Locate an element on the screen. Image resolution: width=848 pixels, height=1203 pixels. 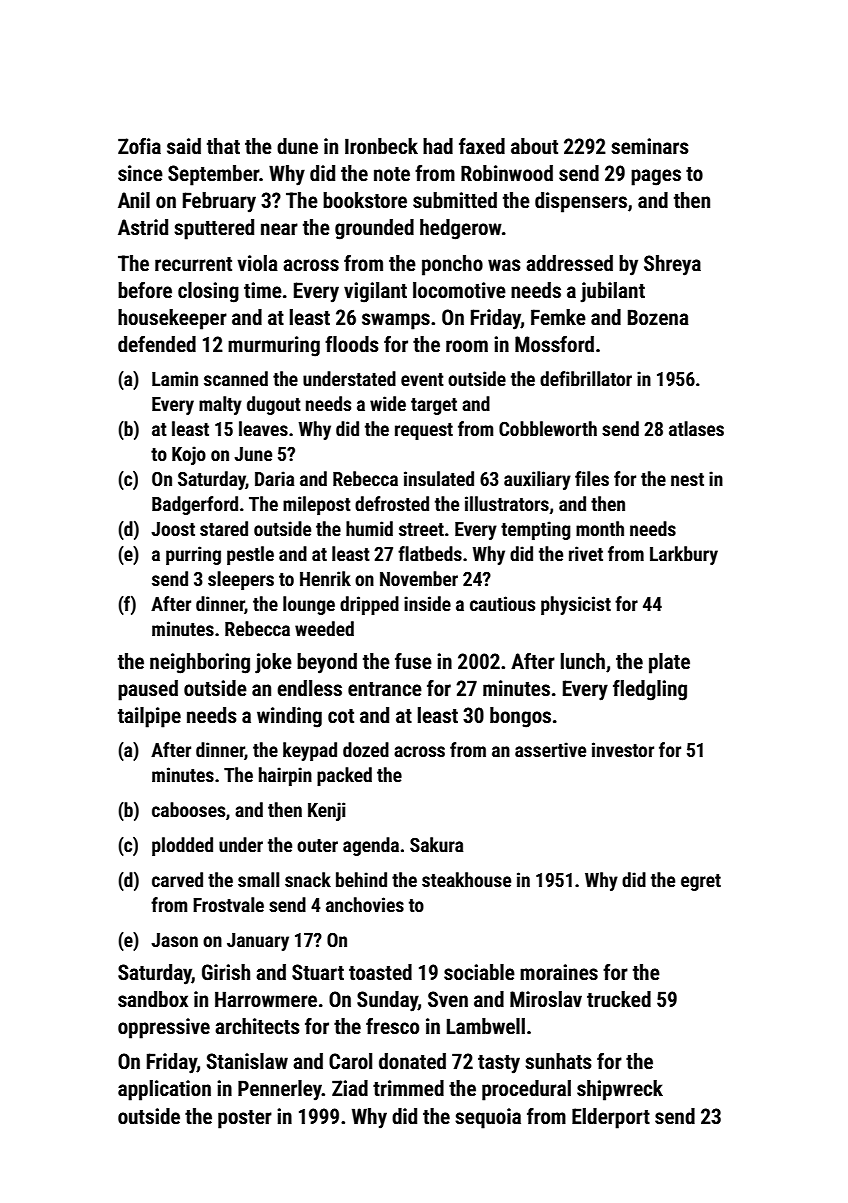
defended is located at coordinates (157, 344).
